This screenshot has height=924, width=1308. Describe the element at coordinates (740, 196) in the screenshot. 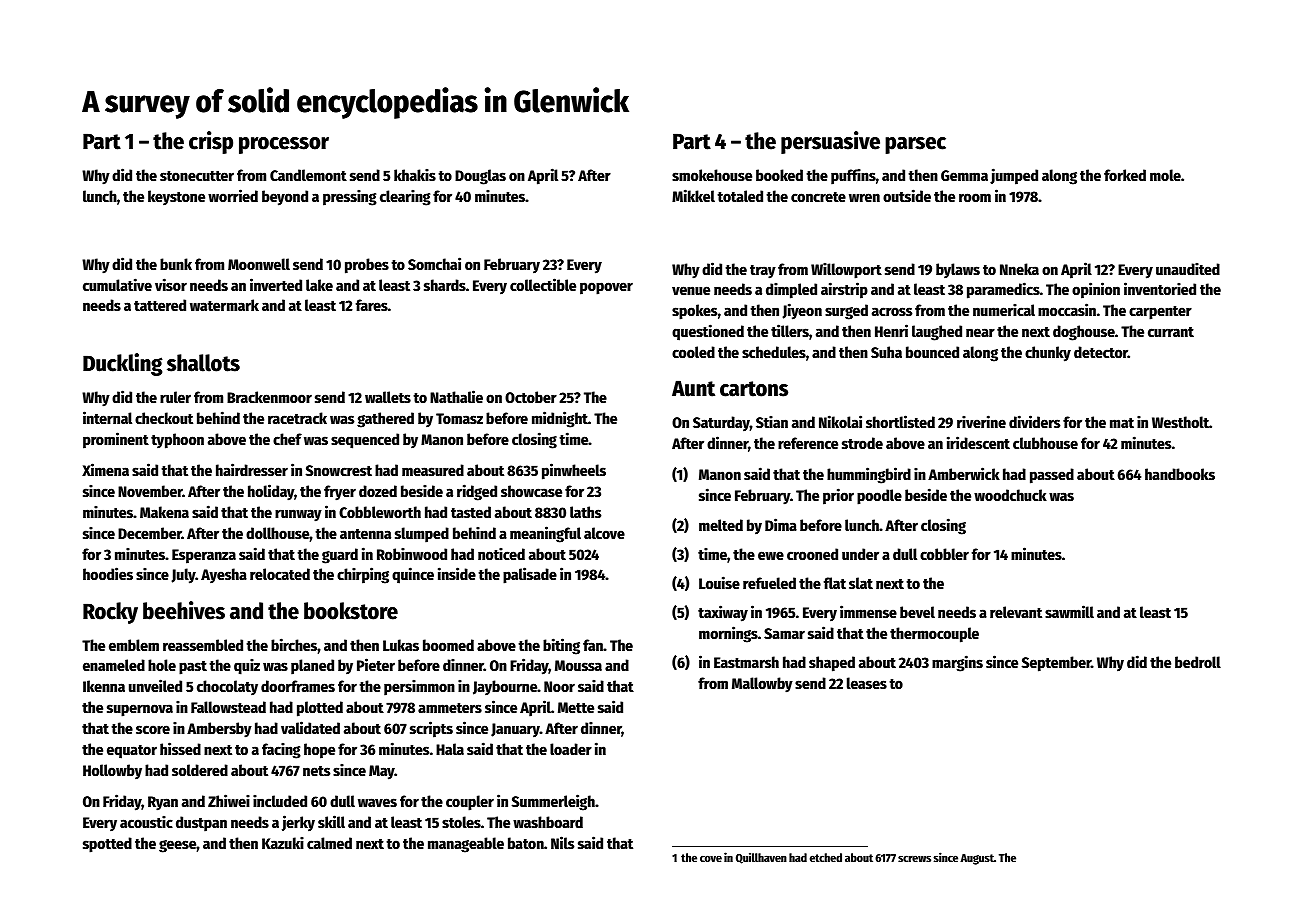

I see `totaled` at that location.
